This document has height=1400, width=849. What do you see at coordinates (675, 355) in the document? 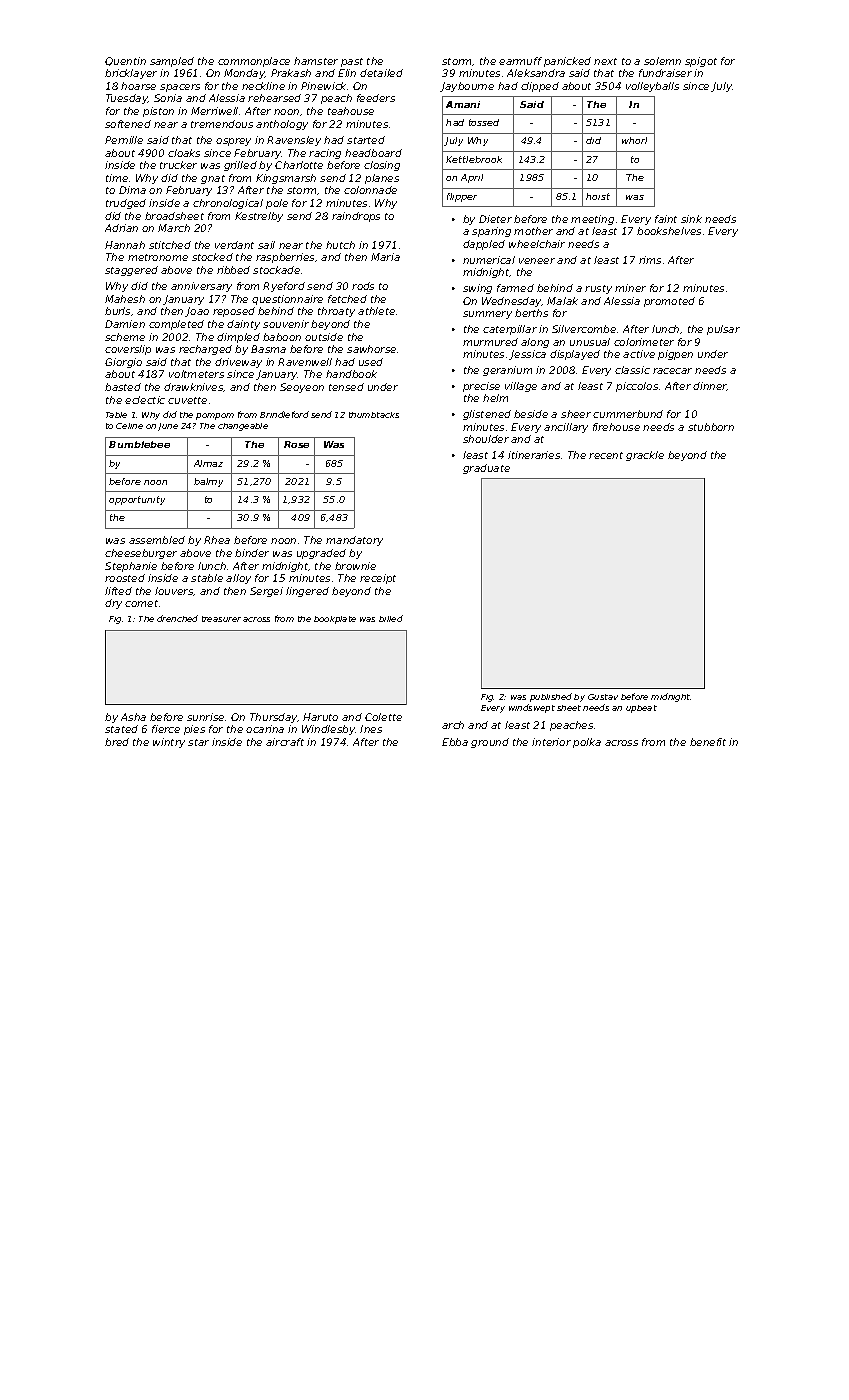
I see `pigpen` at bounding box center [675, 355].
